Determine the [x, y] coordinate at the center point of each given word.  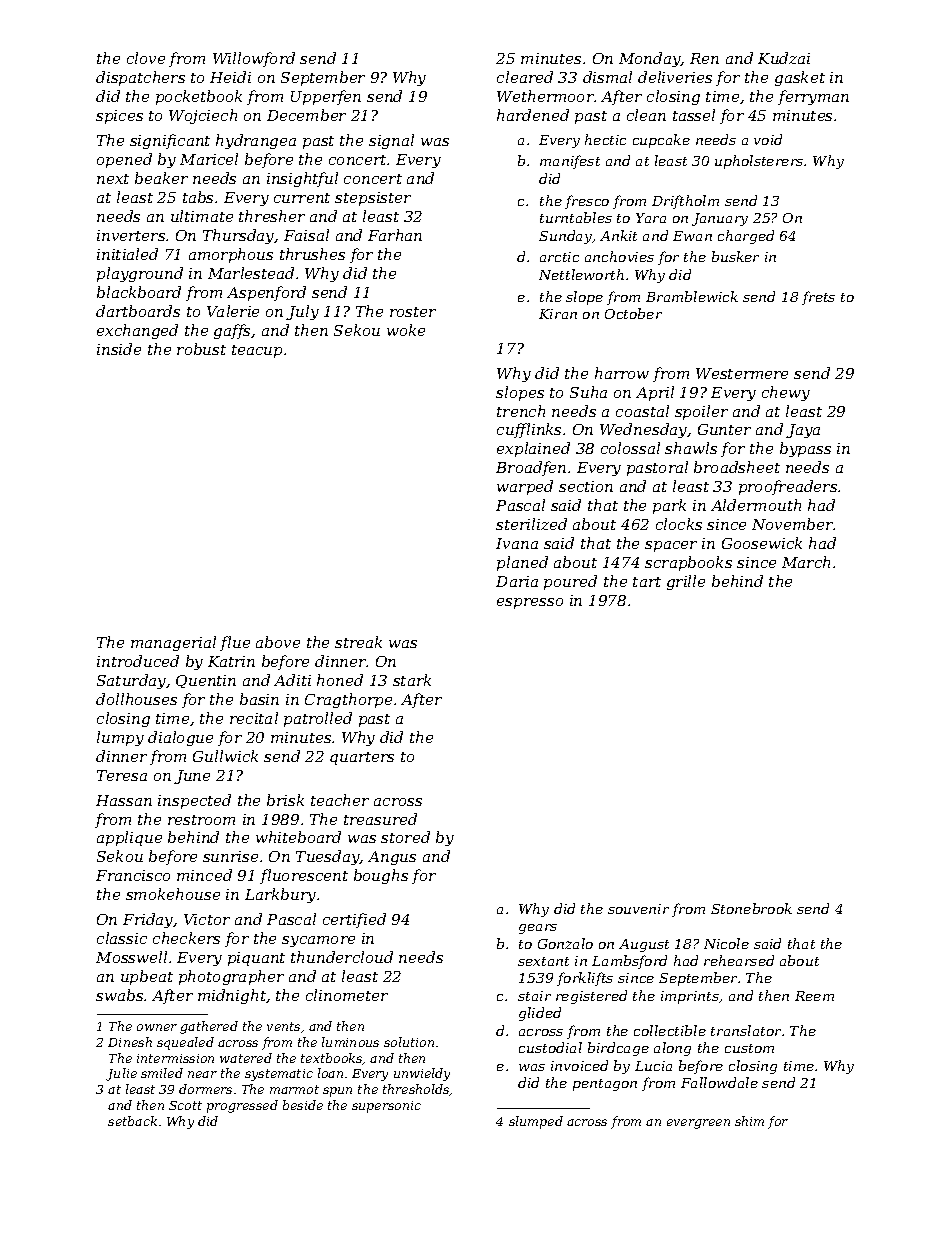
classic [122, 938]
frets [818, 298]
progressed [242, 1106]
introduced [138, 661]
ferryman [813, 97]
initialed [127, 254]
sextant [543, 961]
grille [686, 582]
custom [749, 1048]
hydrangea [256, 141]
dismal [607, 77]
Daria [517, 581]
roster [413, 312]
